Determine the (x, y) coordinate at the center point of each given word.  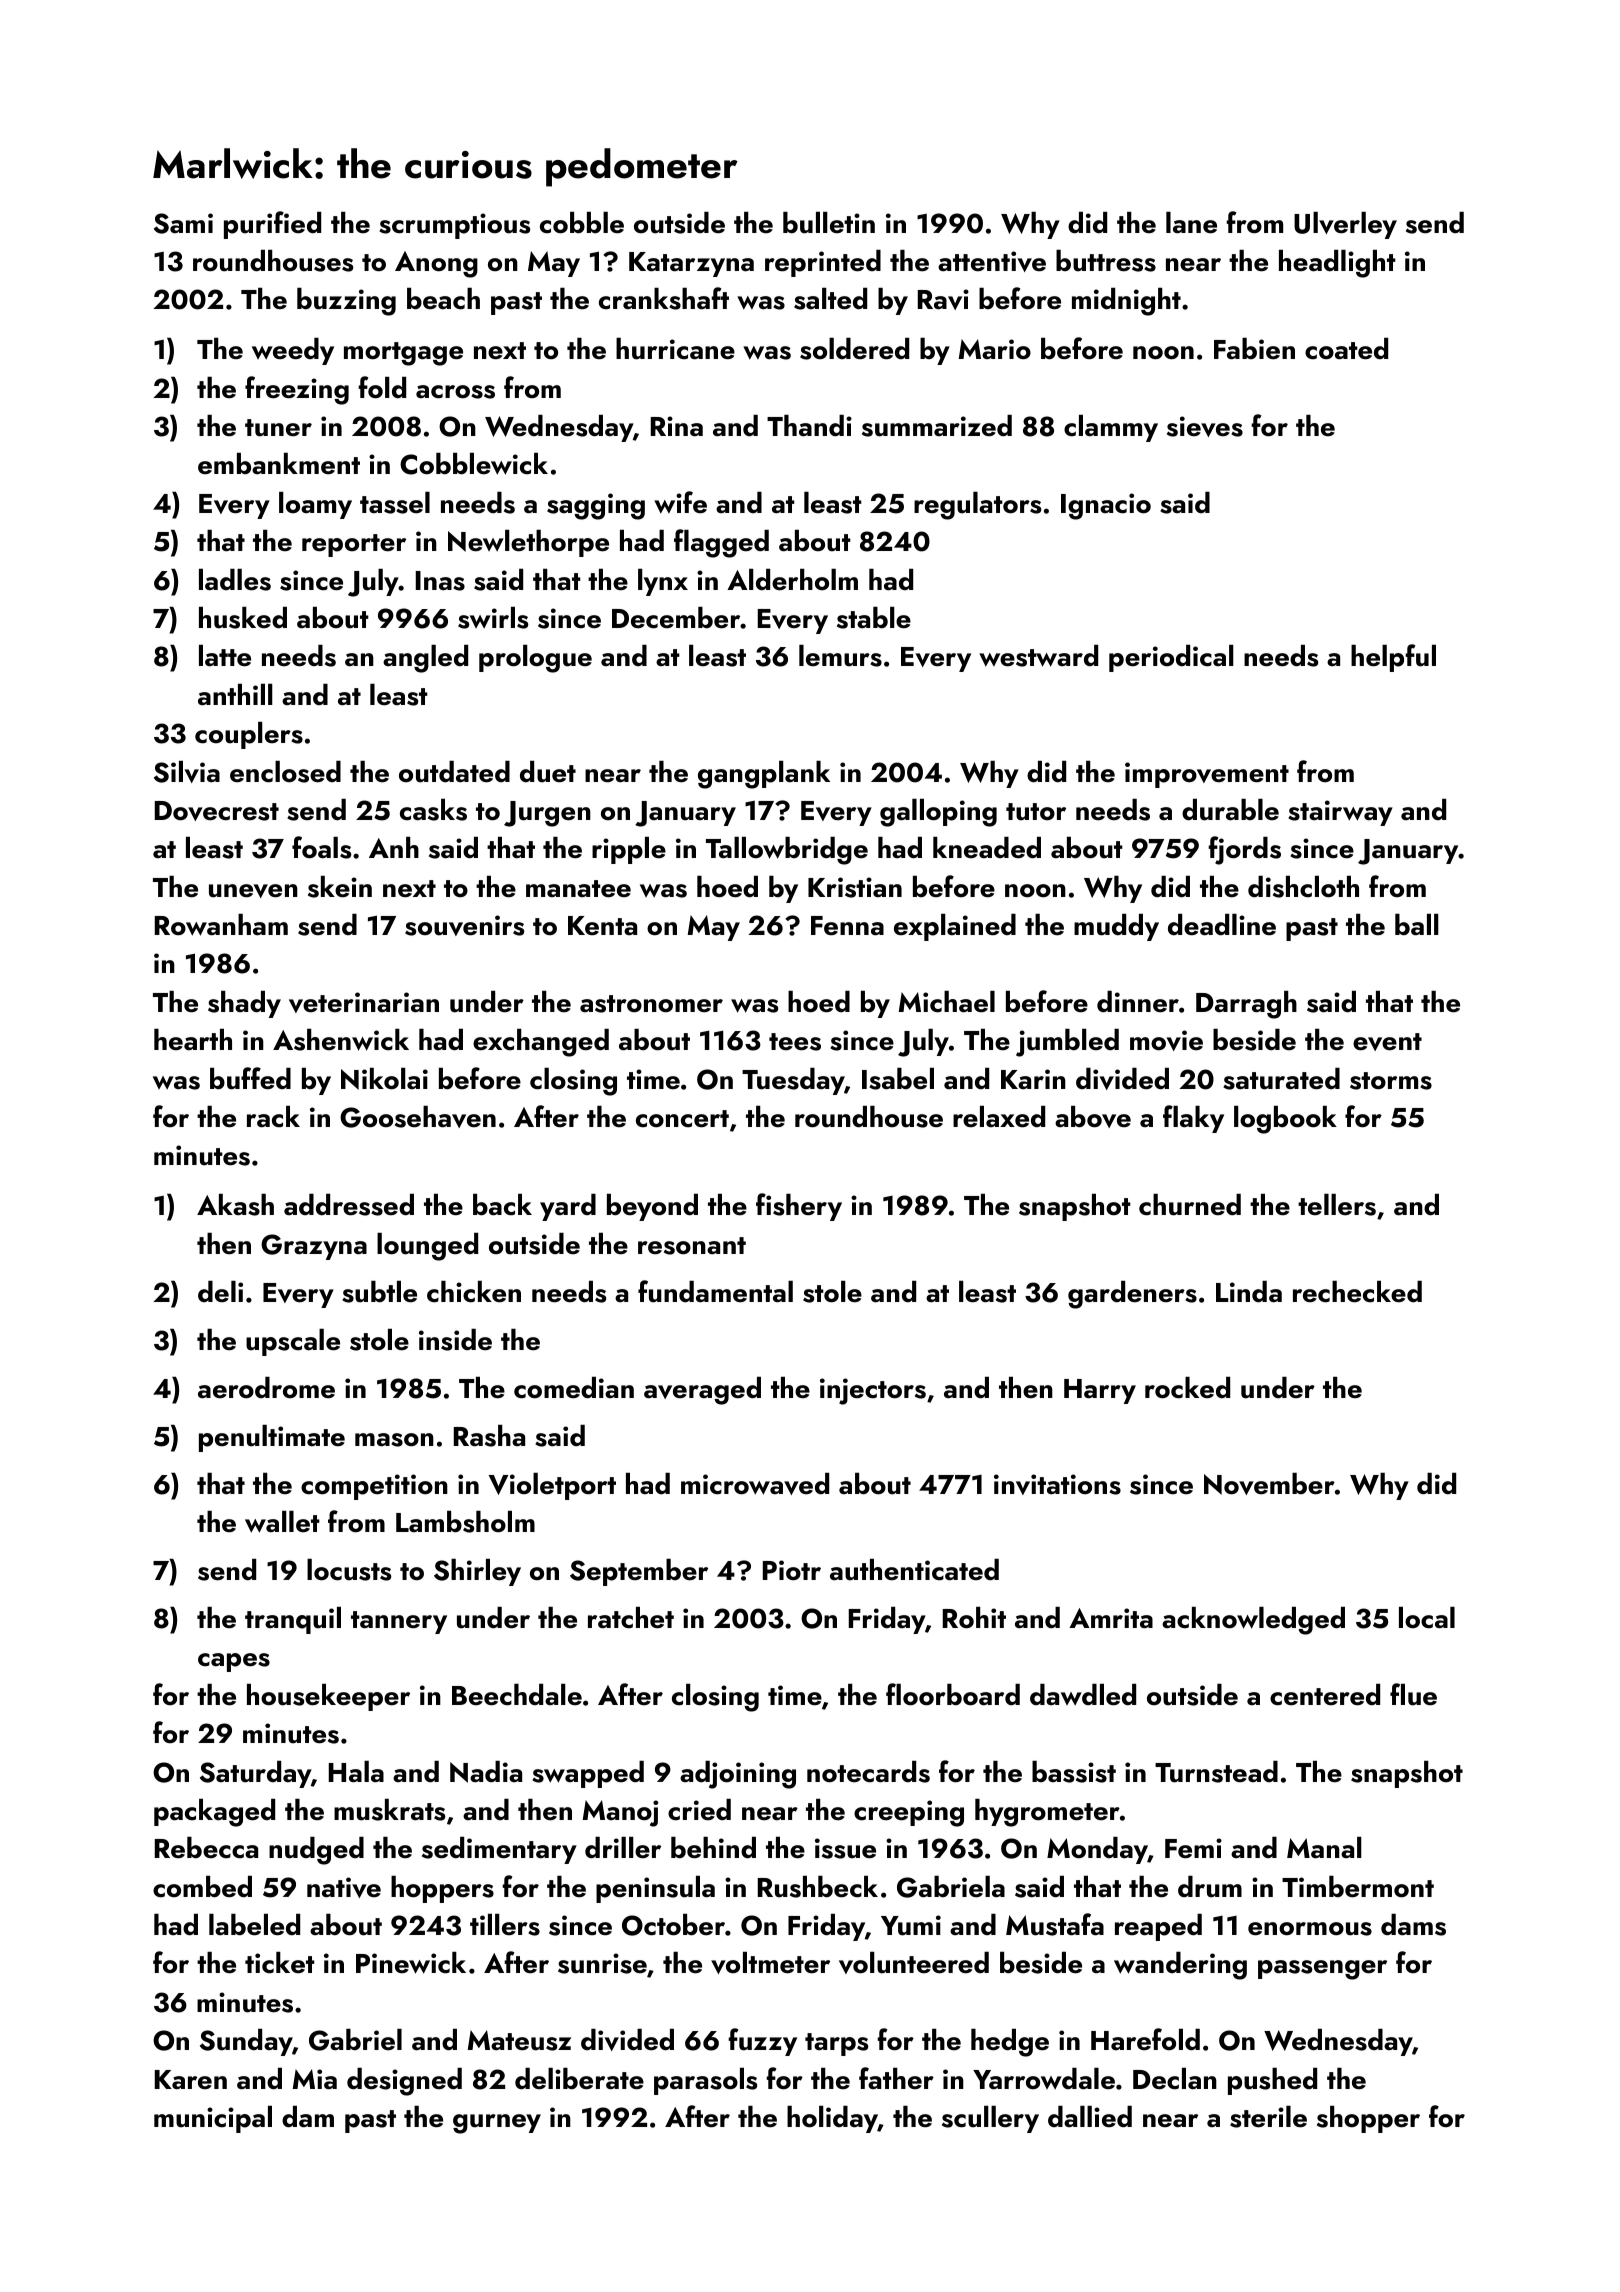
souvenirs (464, 925)
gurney (497, 2124)
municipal (213, 2119)
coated (1346, 349)
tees (795, 1042)
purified (272, 225)
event (1387, 1042)
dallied (1090, 2117)
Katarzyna (691, 264)
